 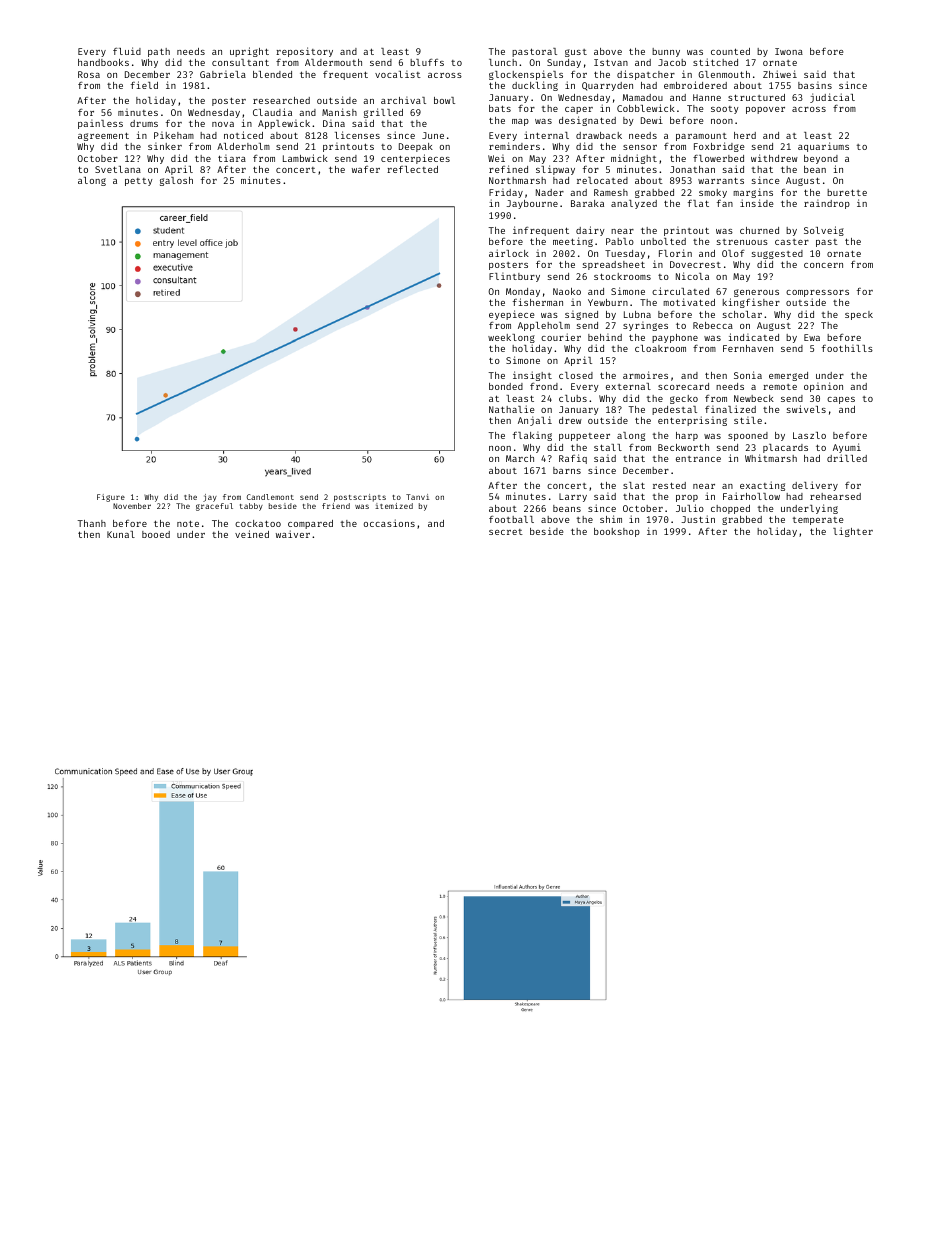 I want to click on galosh, so click(x=176, y=181).
